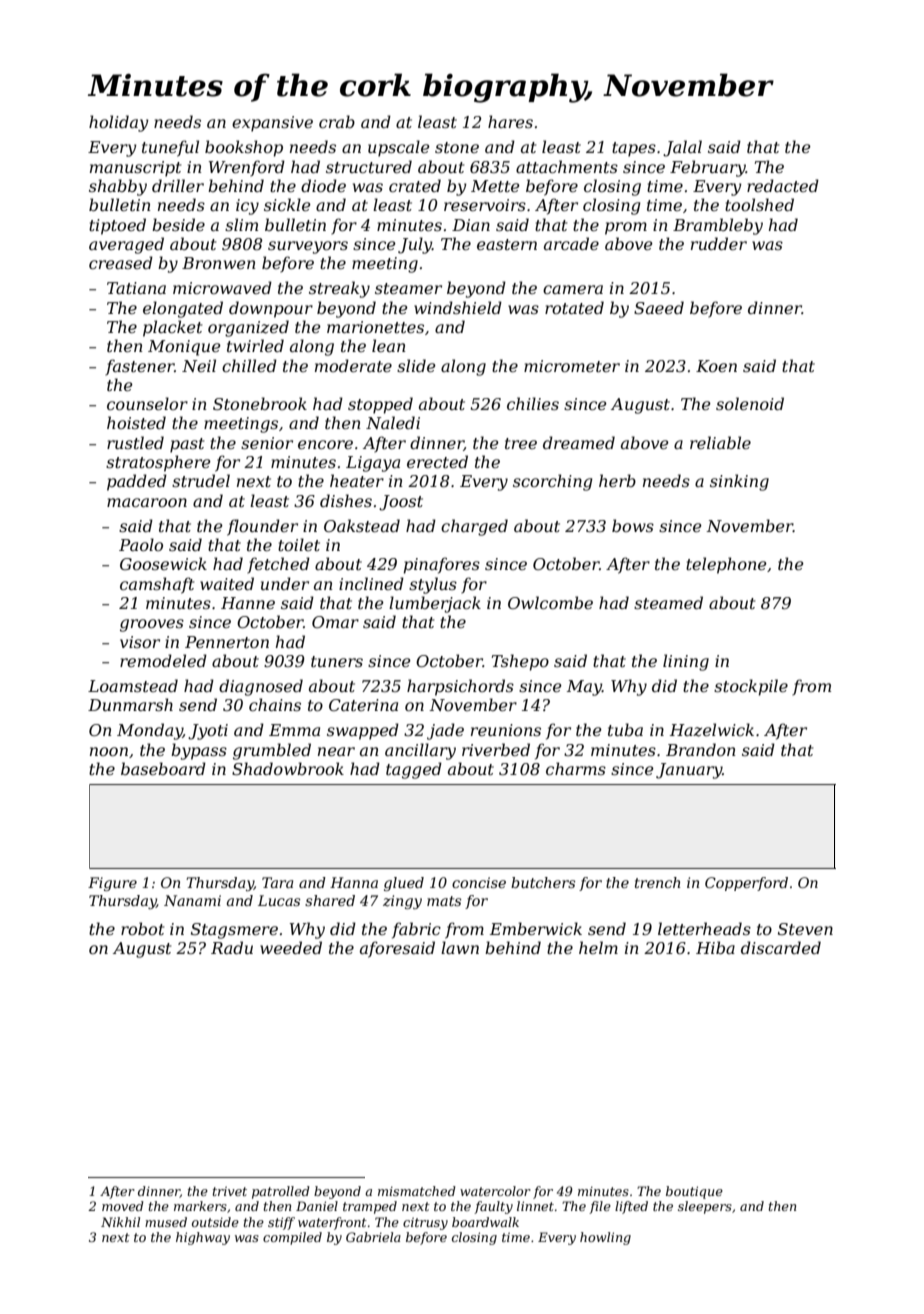 This image has height=1314, width=924. Describe the element at coordinates (682, 148) in the image. I see `Jalal` at that location.
